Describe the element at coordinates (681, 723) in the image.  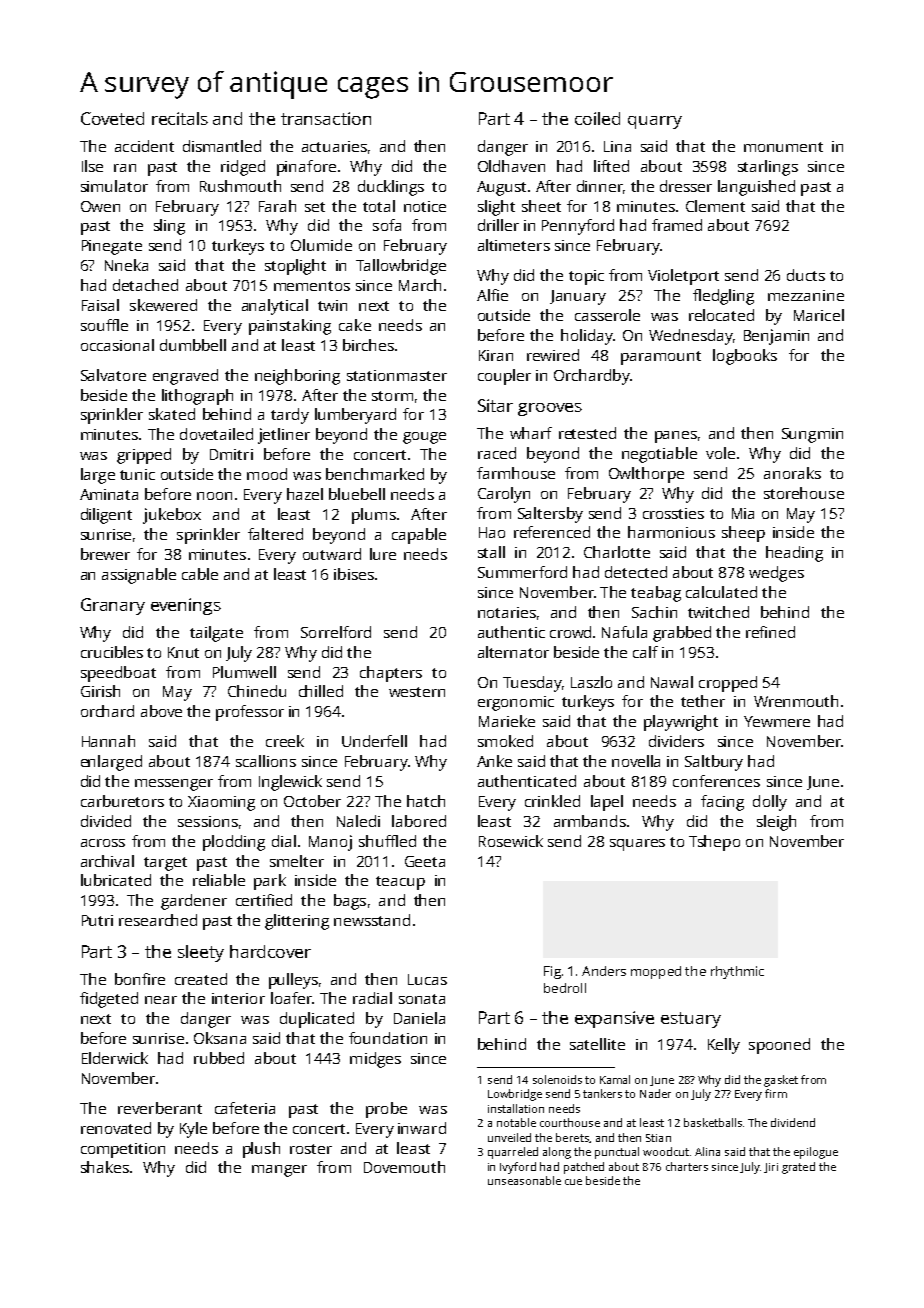
I see `playwright` at that location.
